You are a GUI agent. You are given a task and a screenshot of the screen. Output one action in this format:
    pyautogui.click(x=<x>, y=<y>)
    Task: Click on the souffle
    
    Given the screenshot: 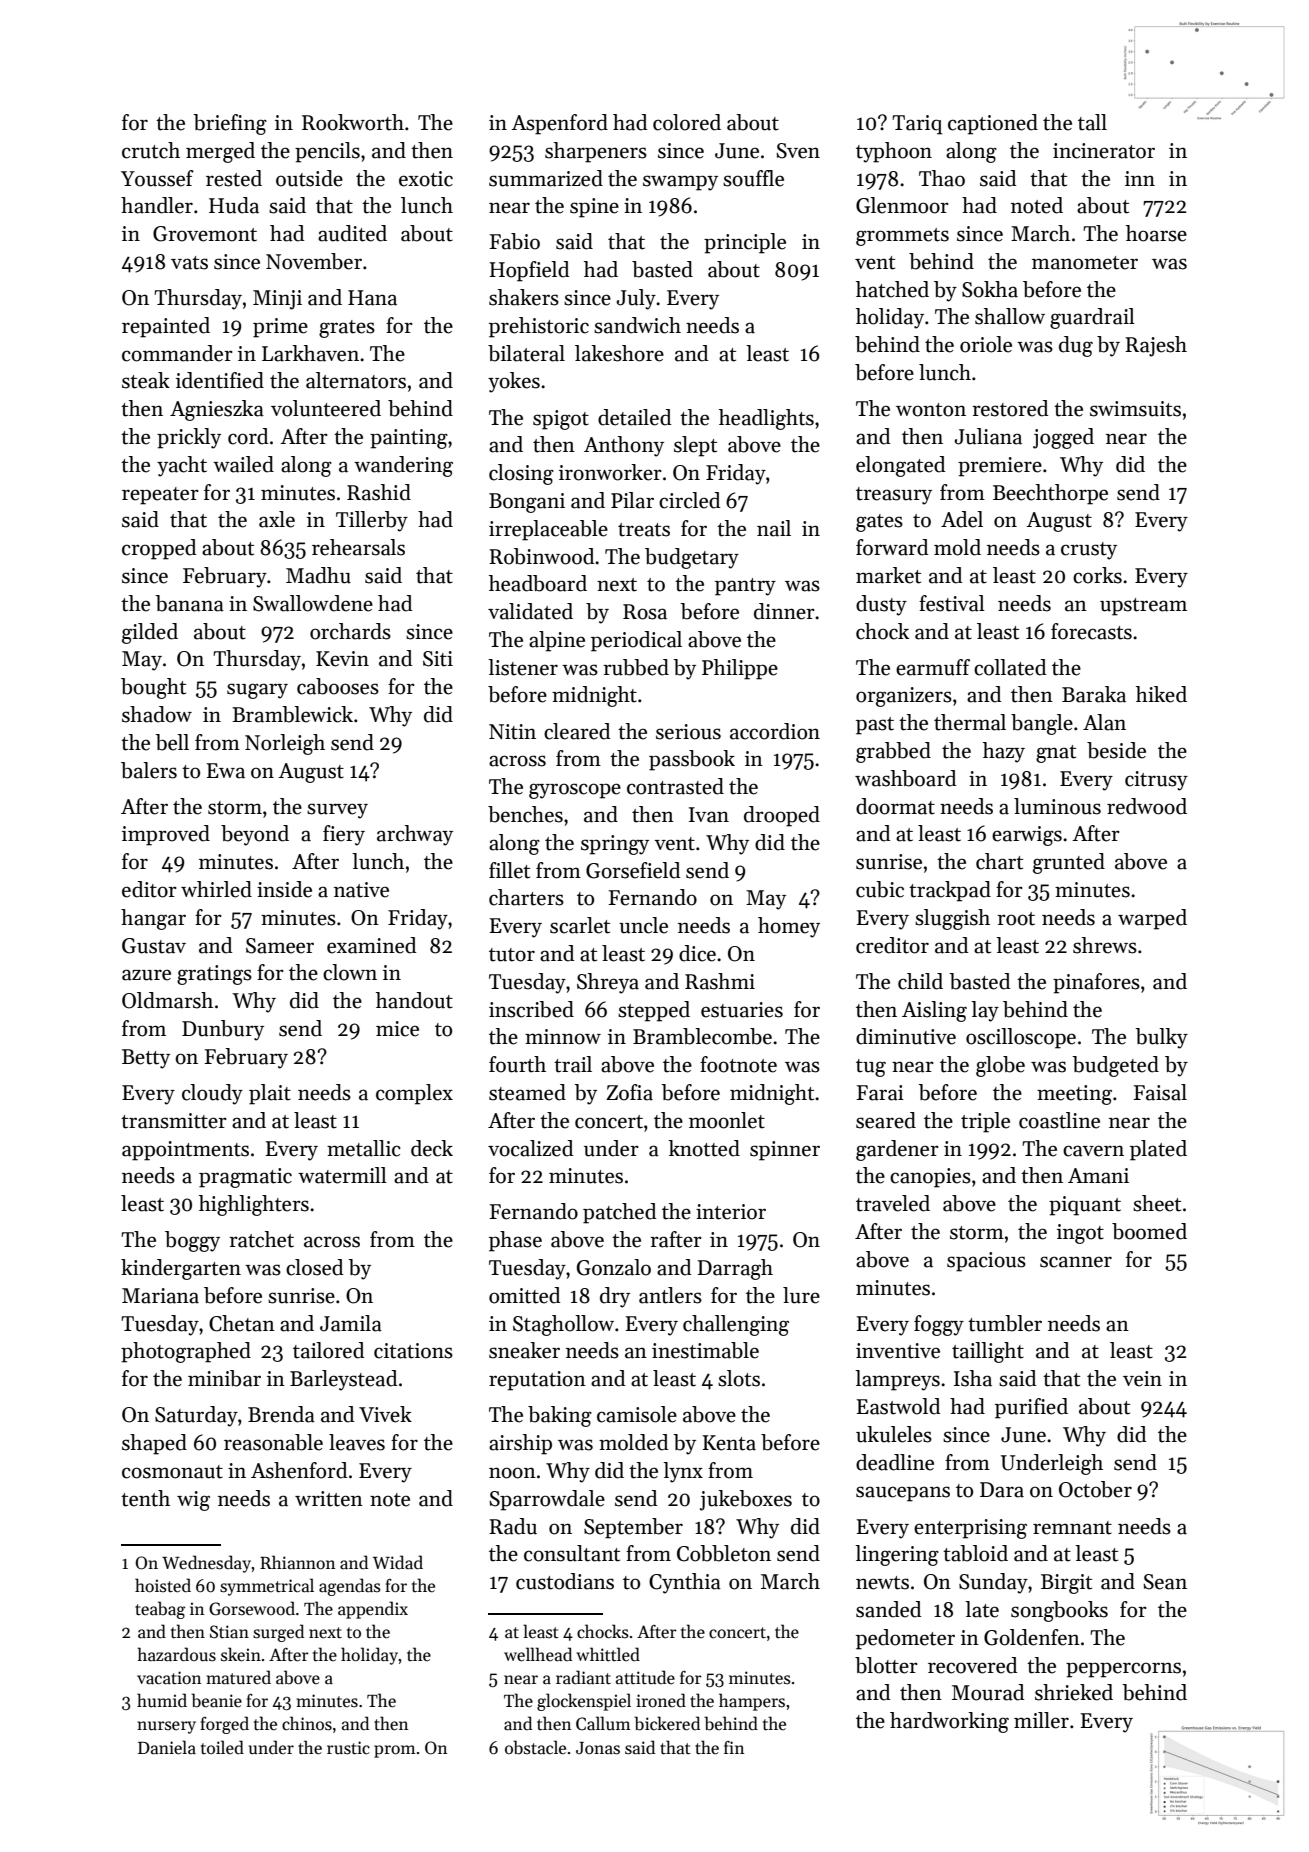 What is the action you would take?
    pyautogui.click(x=753, y=178)
